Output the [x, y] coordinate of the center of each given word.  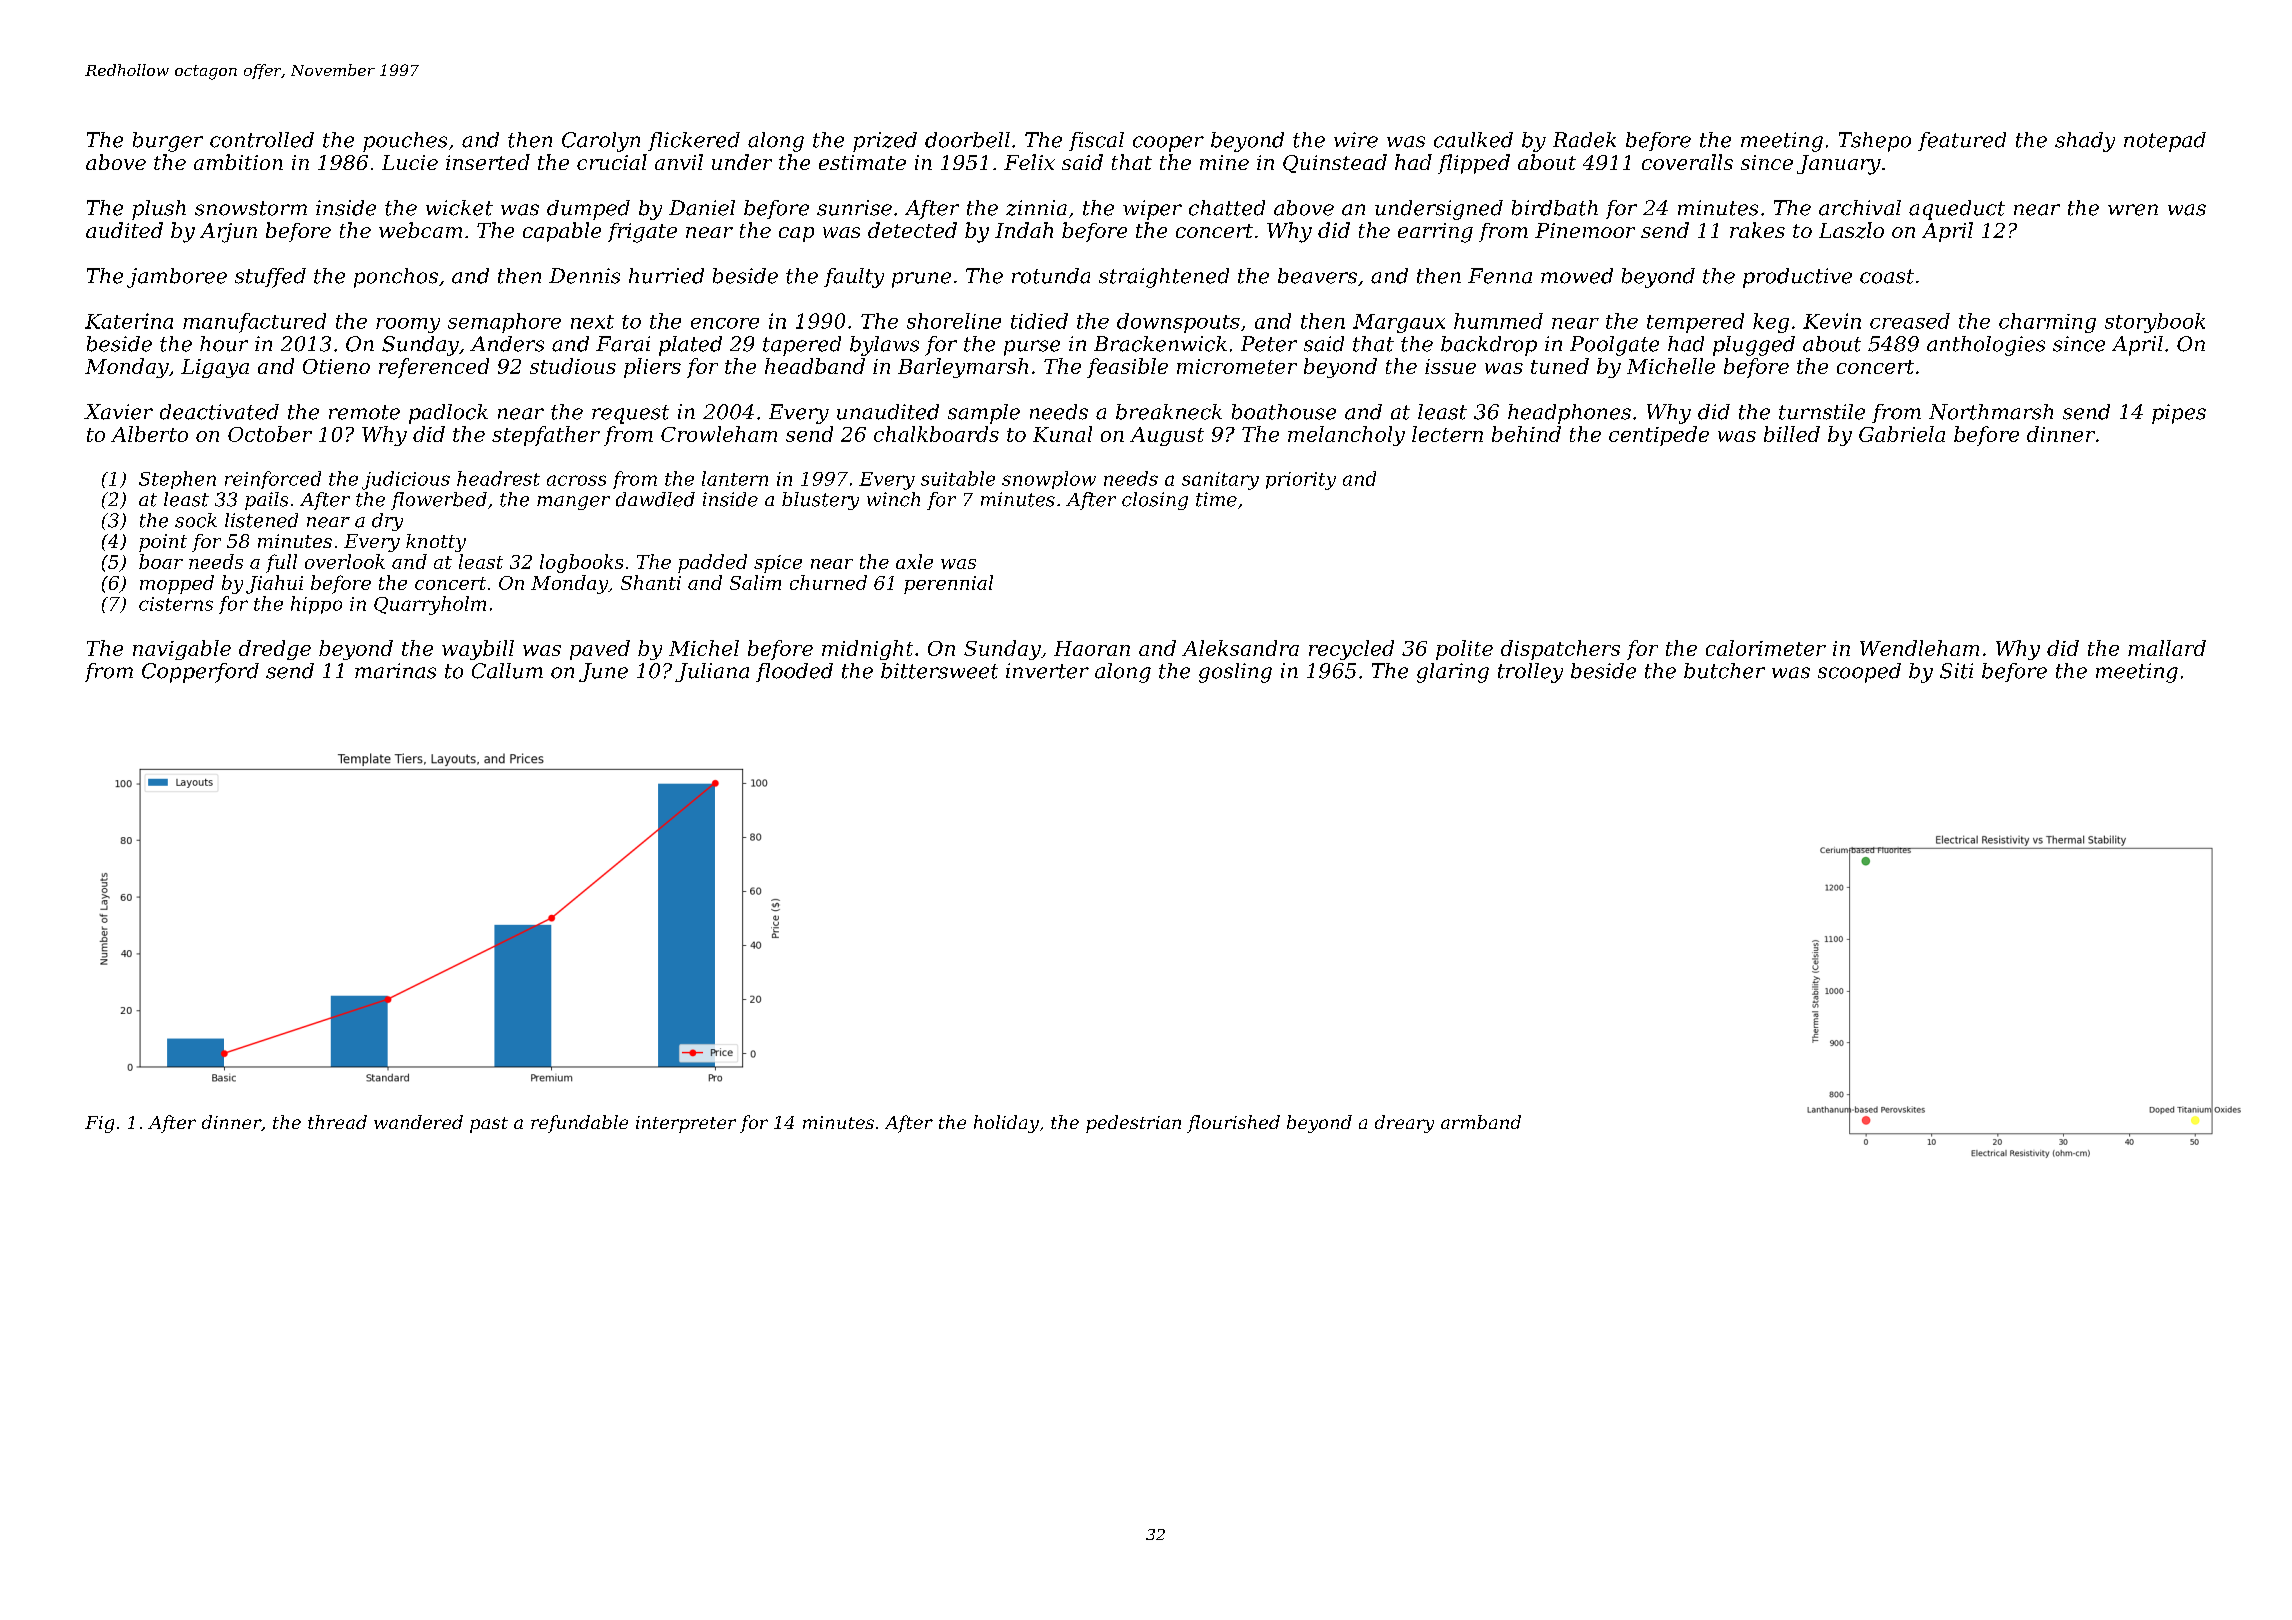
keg [1771, 323]
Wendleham [1919, 648]
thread [337, 1122]
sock [196, 520]
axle [914, 561]
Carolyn [601, 142]
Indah [1024, 230]
